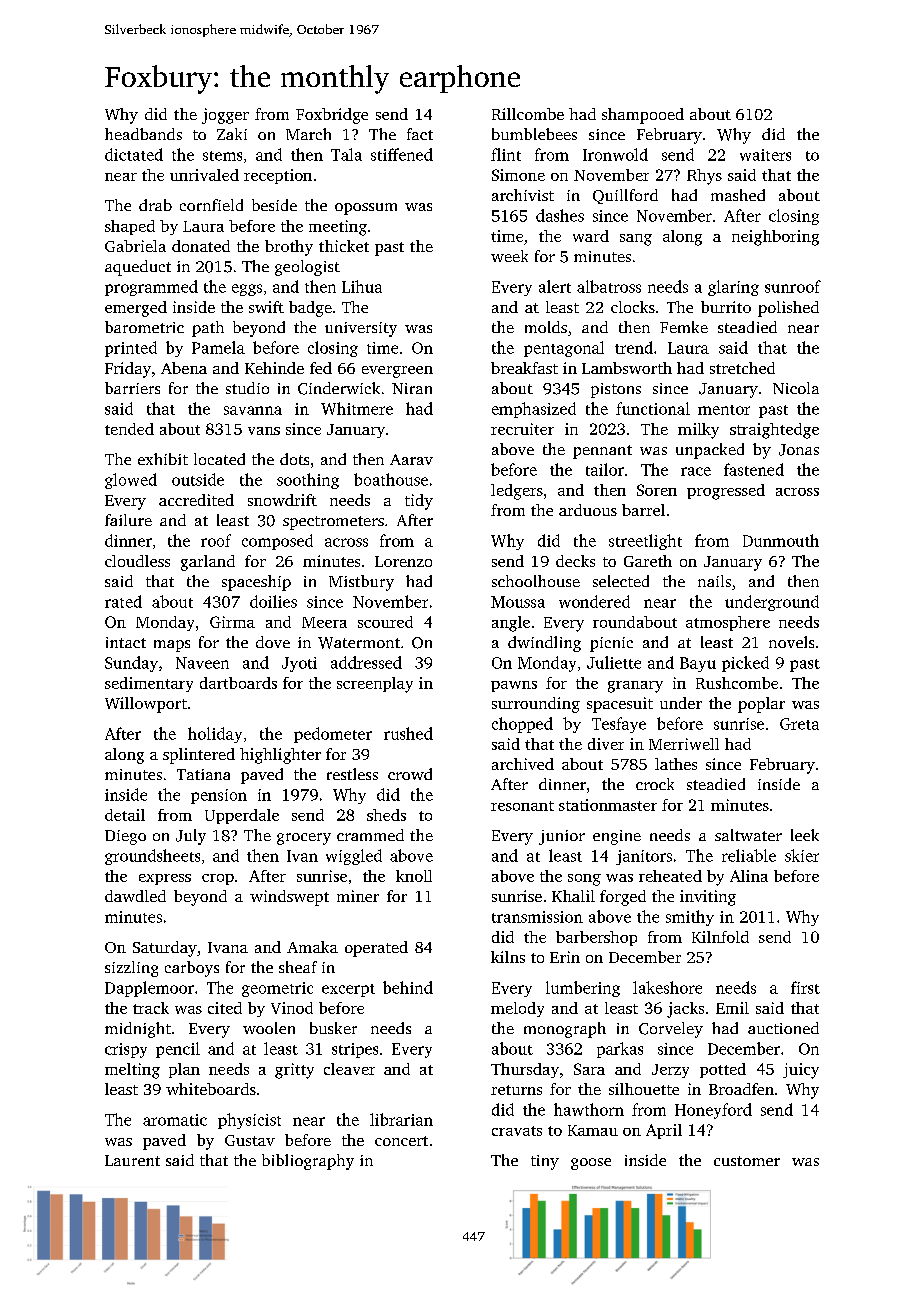 This image has width=924, height=1311. What do you see at coordinates (796, 388) in the image?
I see `Nicola` at bounding box center [796, 388].
